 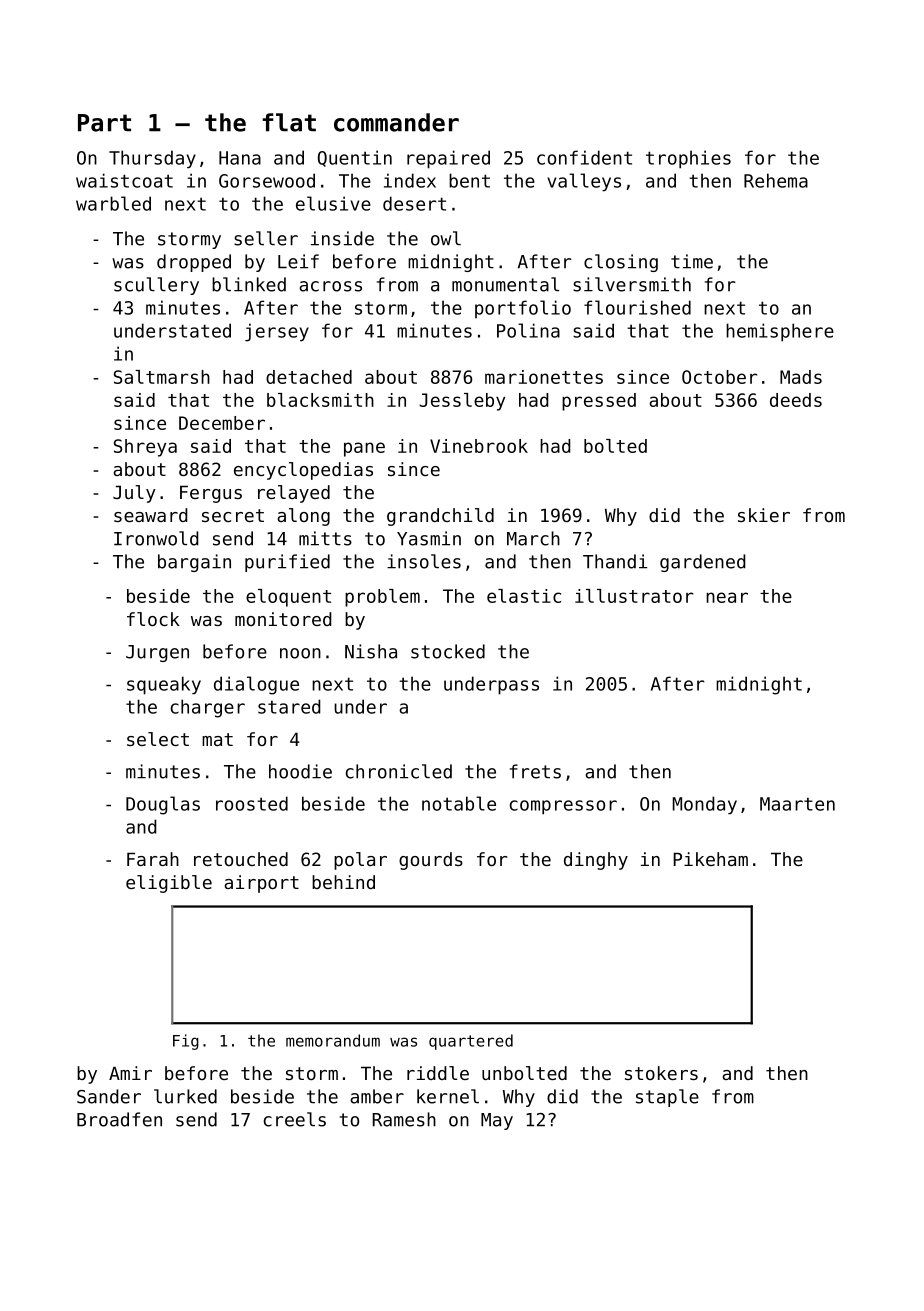 What do you see at coordinates (780, 332) in the screenshot?
I see `hemisphere` at bounding box center [780, 332].
